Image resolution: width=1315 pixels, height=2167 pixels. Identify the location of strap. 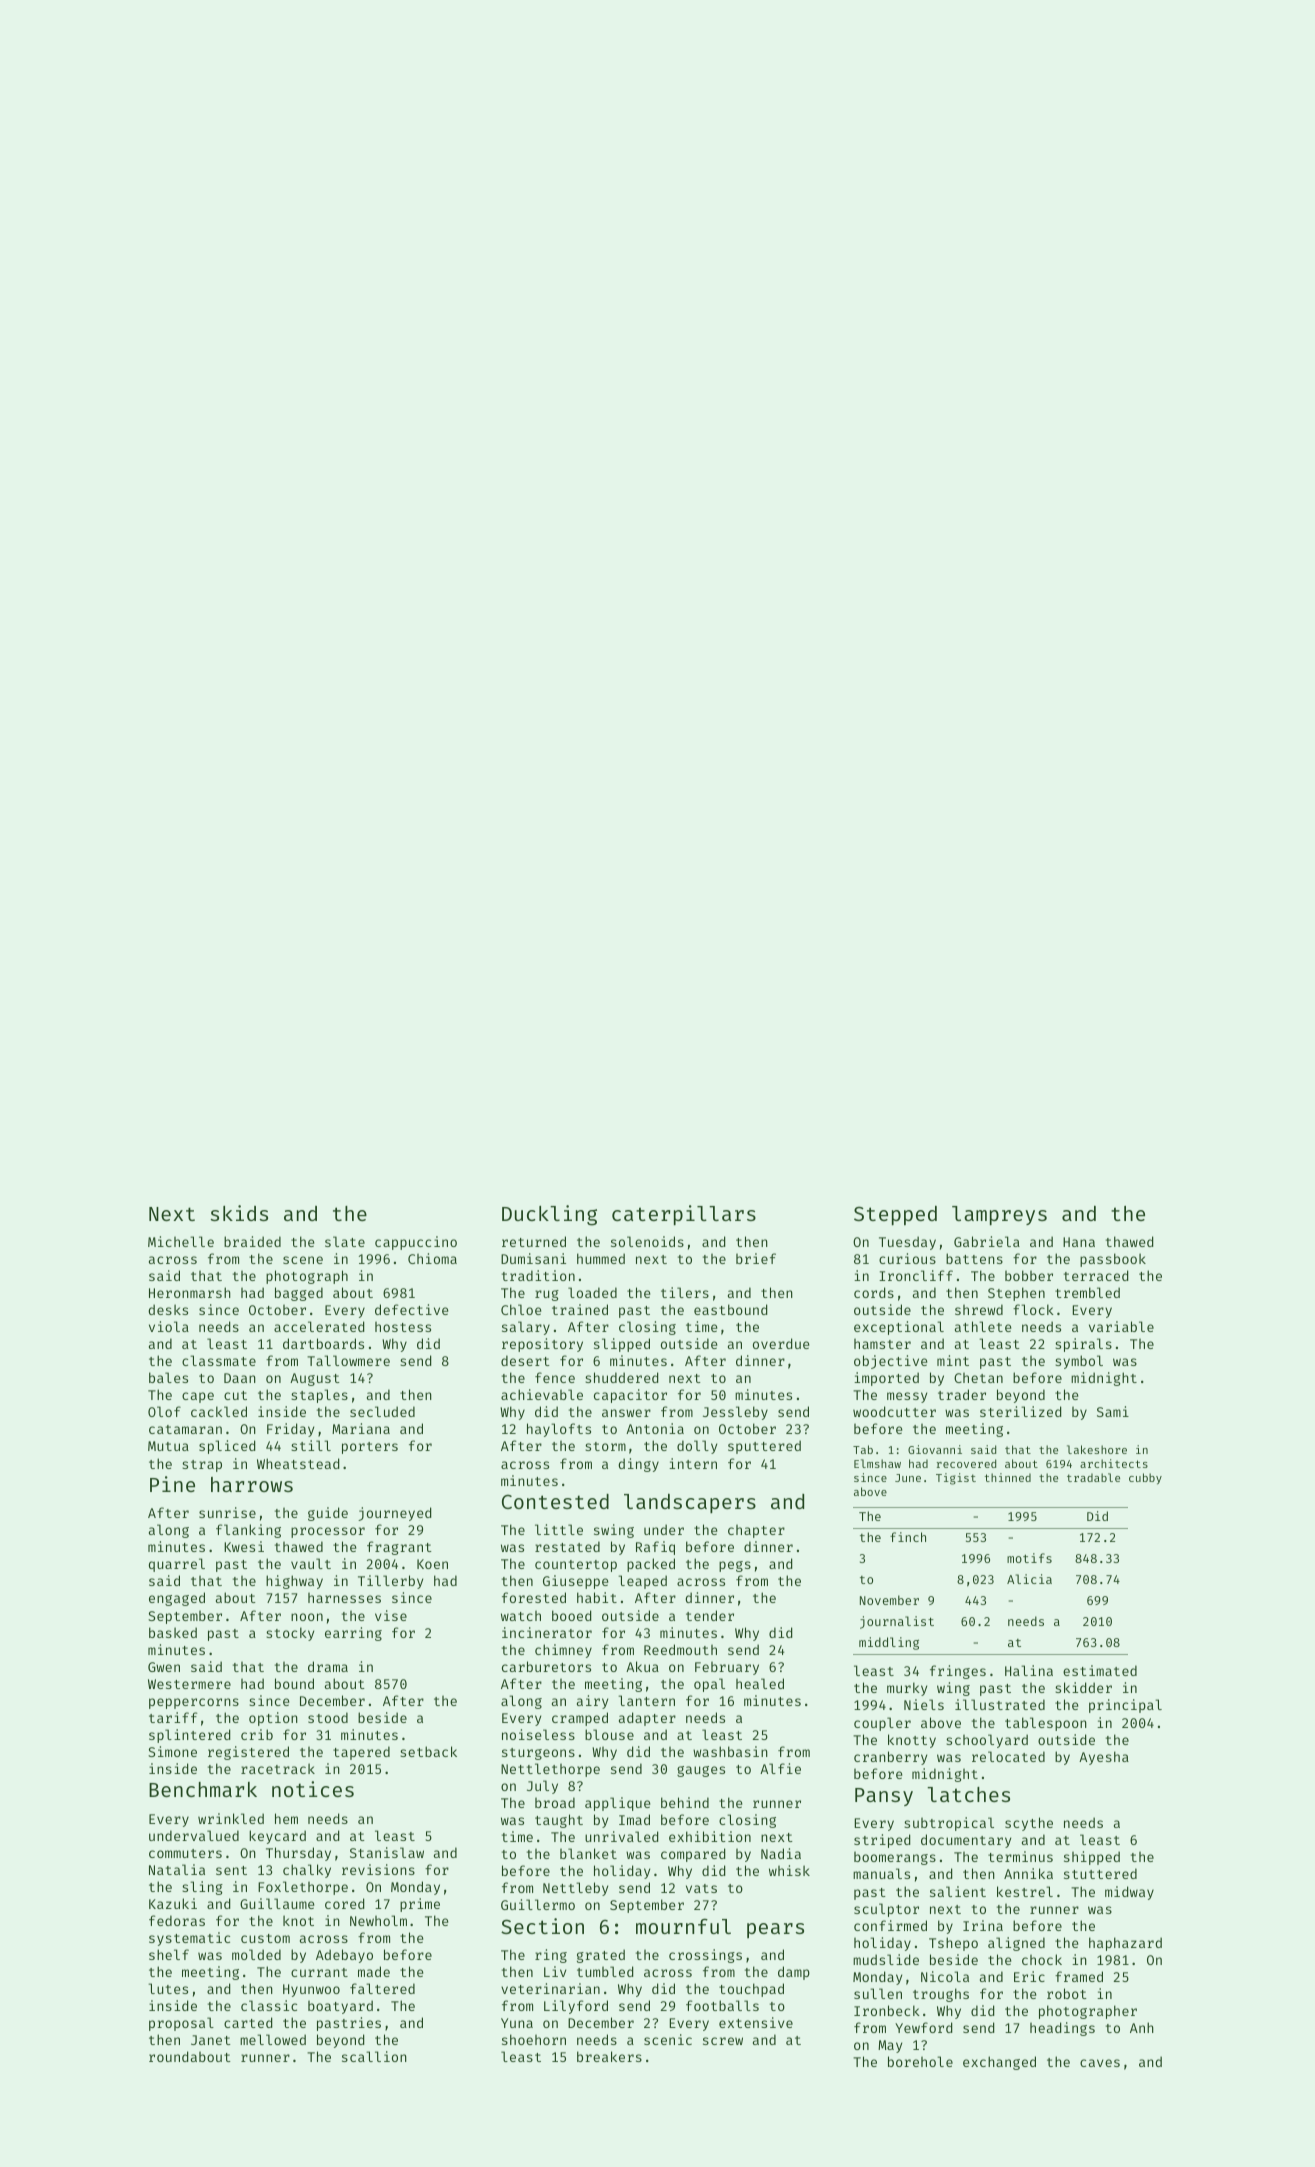
(202, 1466).
